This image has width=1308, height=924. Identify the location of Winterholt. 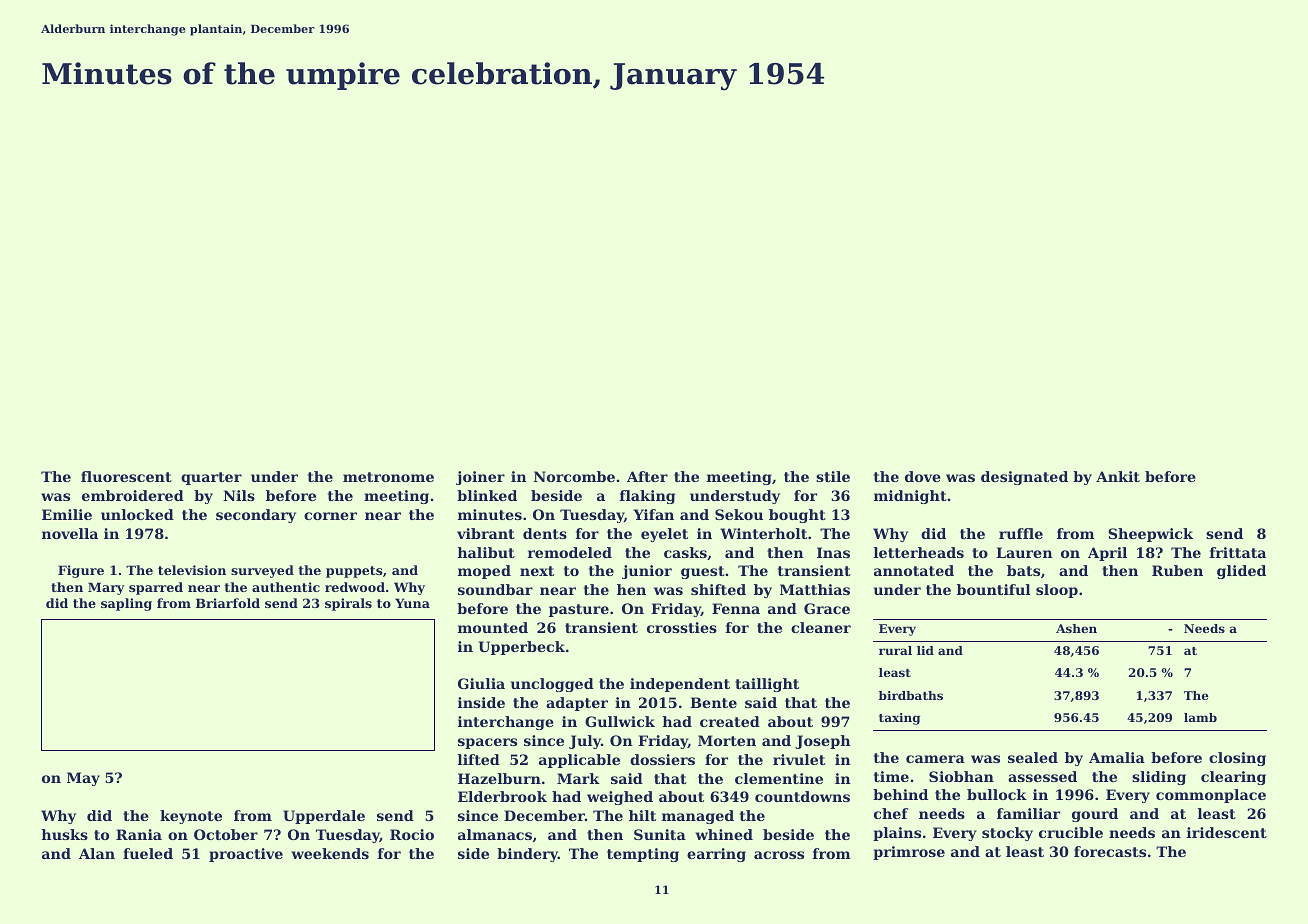
(763, 533).
